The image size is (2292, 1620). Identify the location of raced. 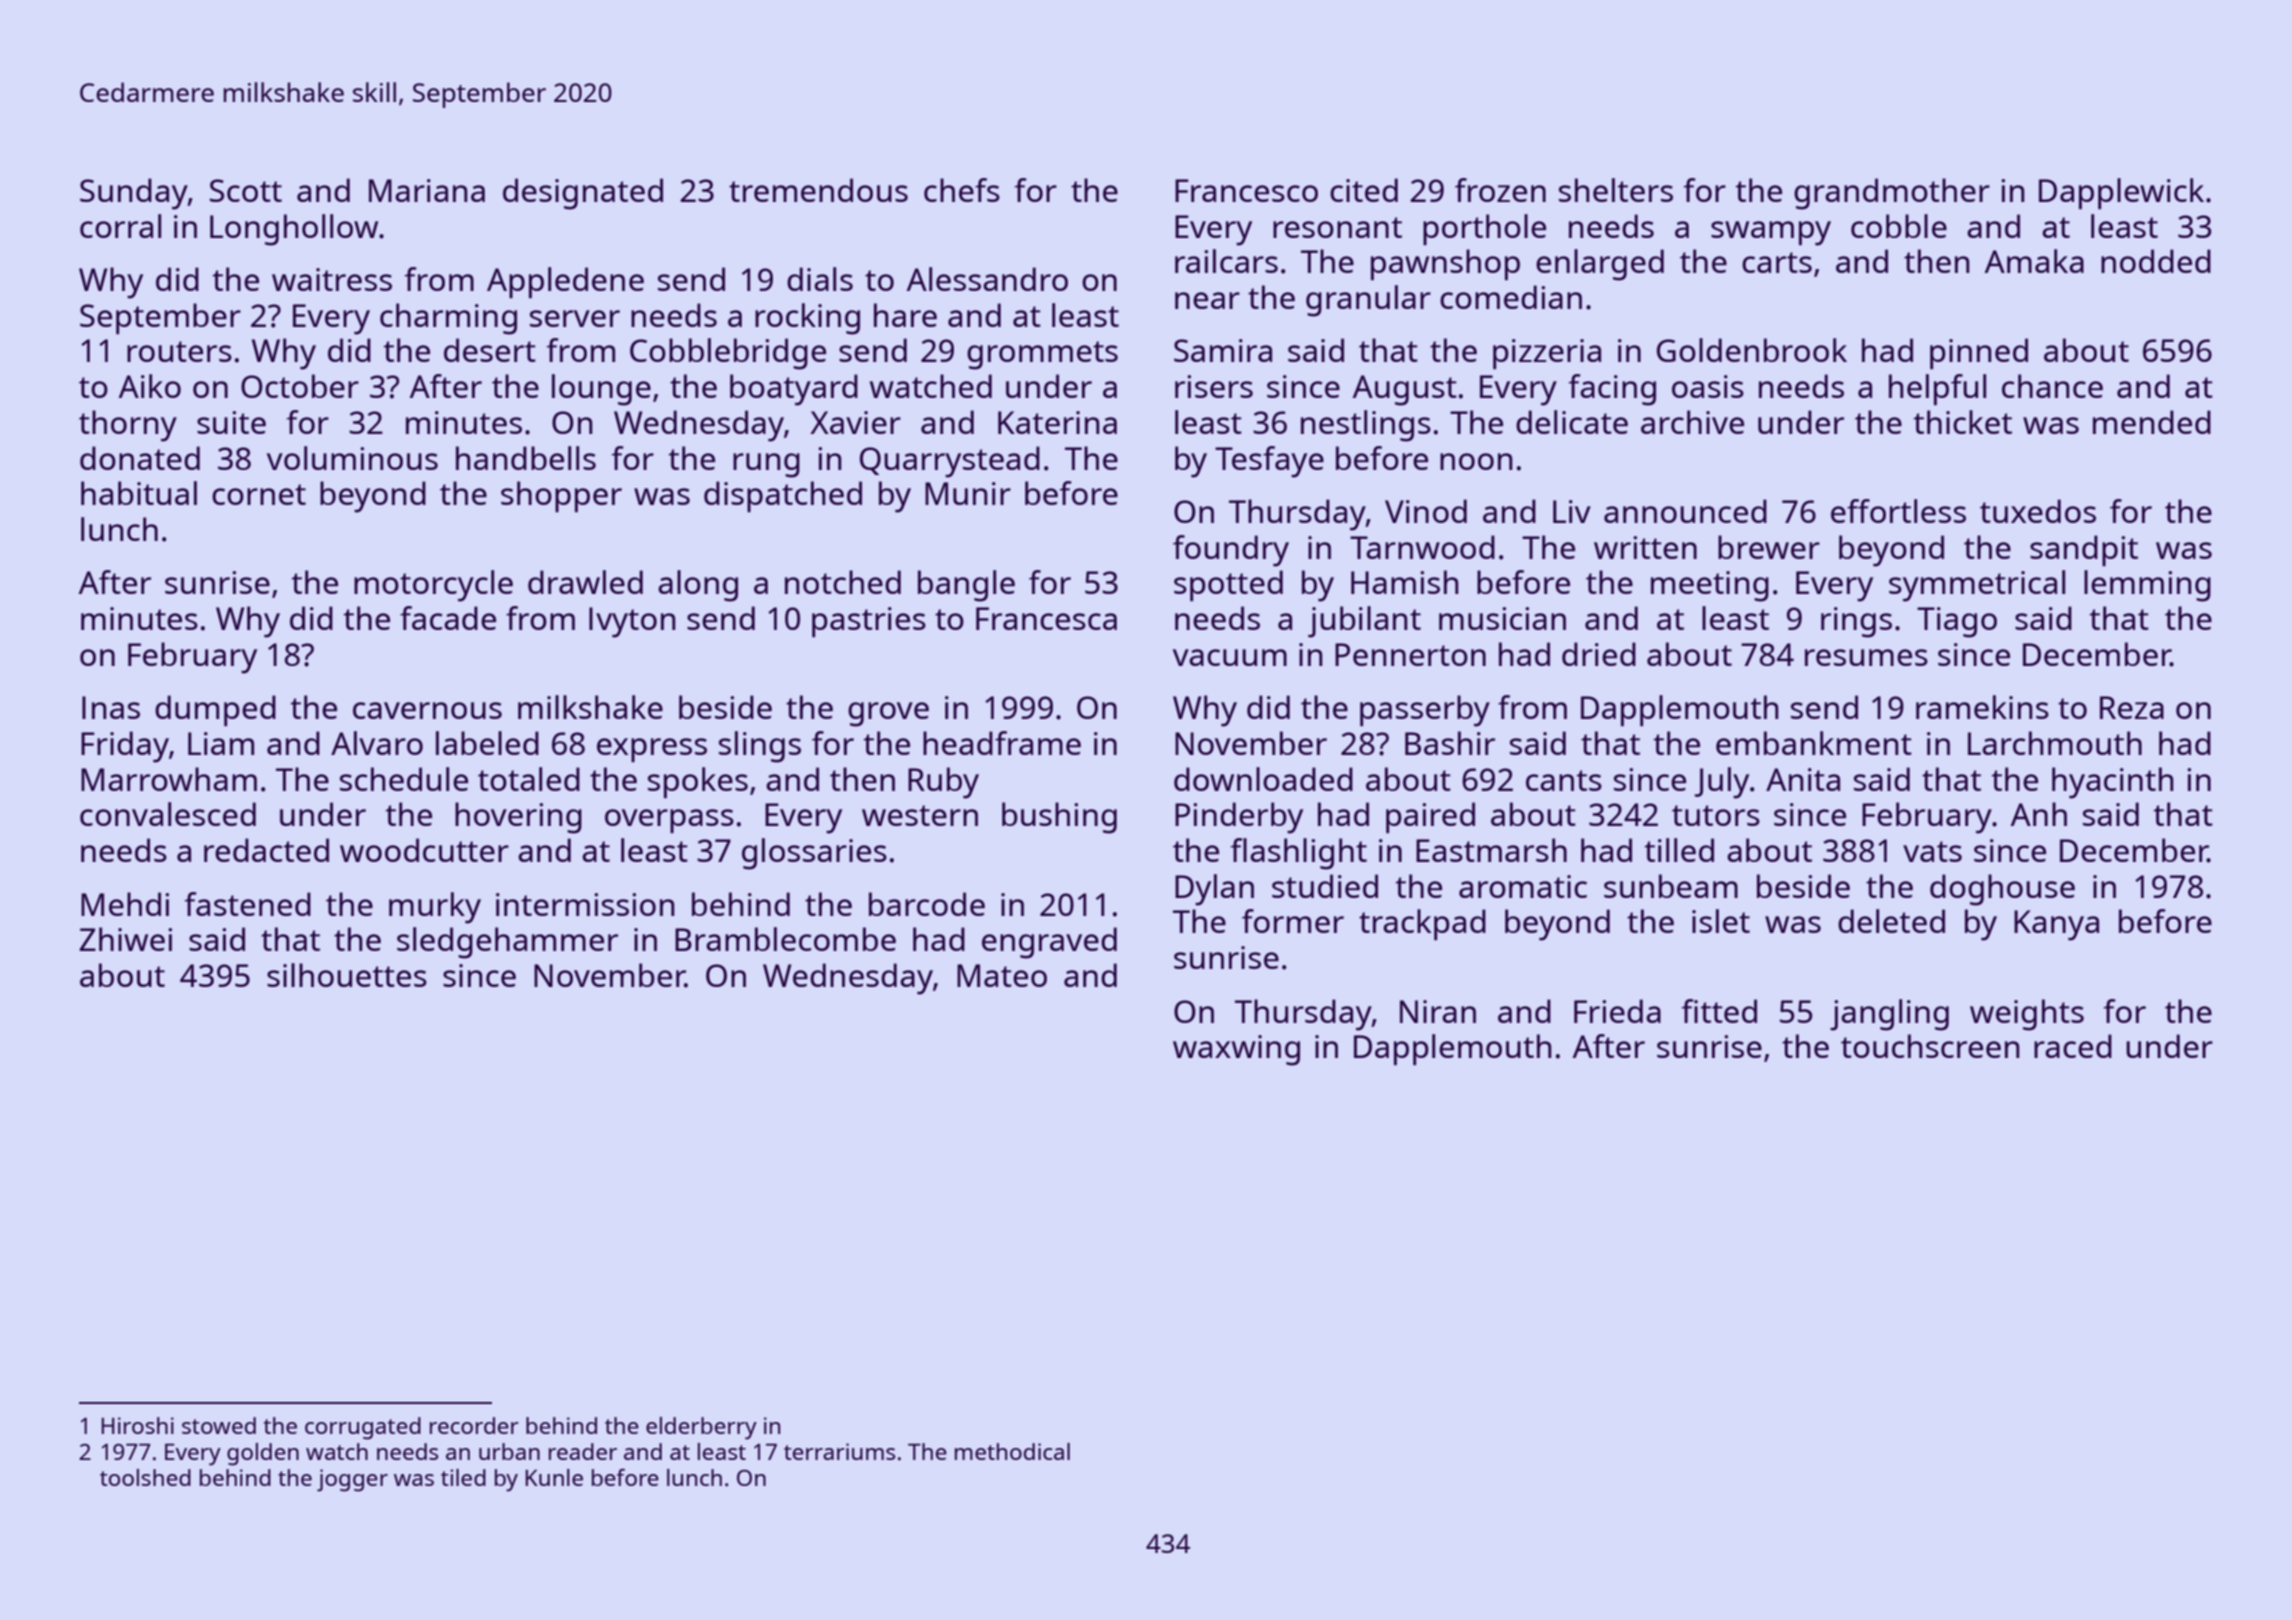
(2073, 1046).
